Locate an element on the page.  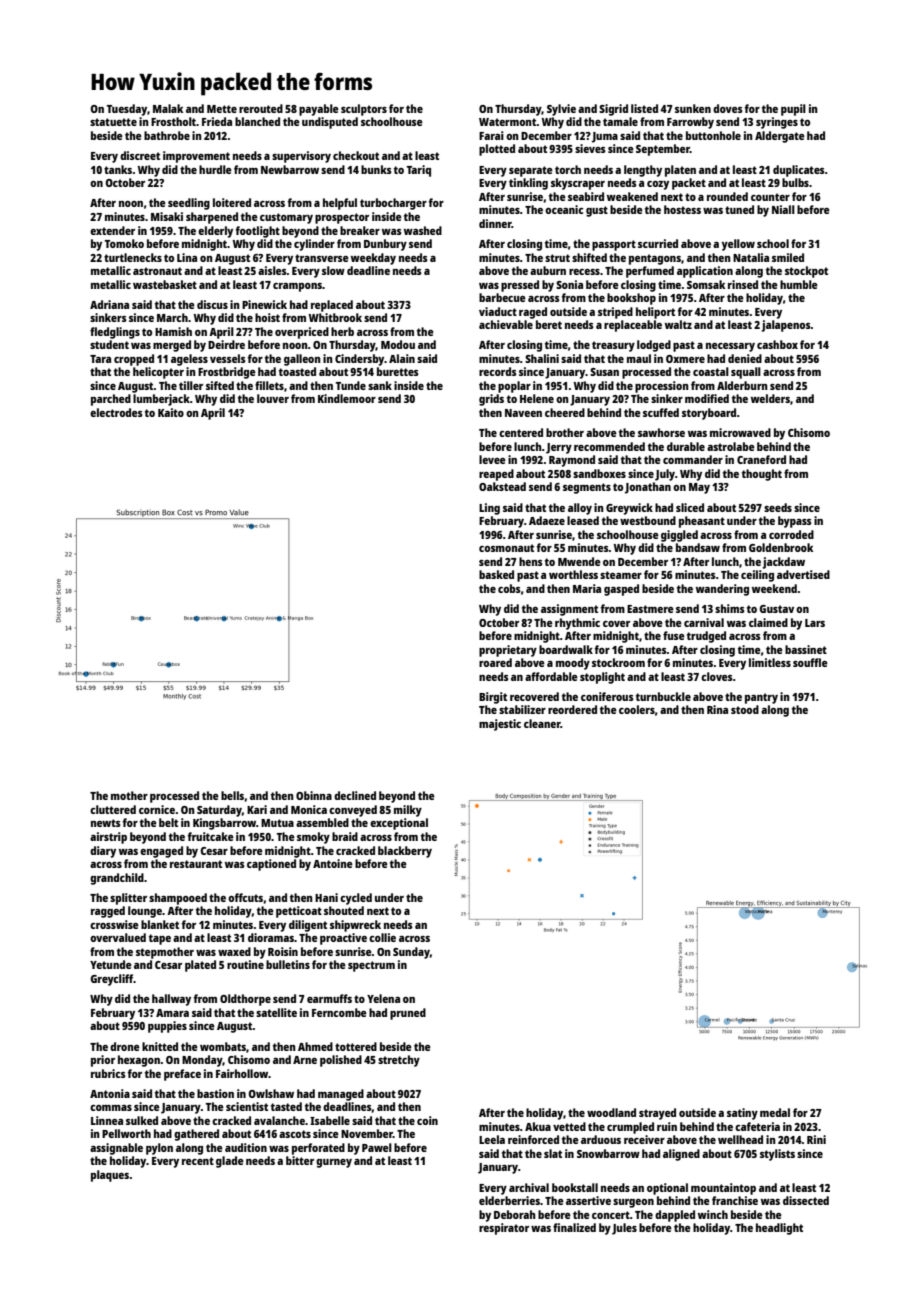
stood is located at coordinates (745, 709).
